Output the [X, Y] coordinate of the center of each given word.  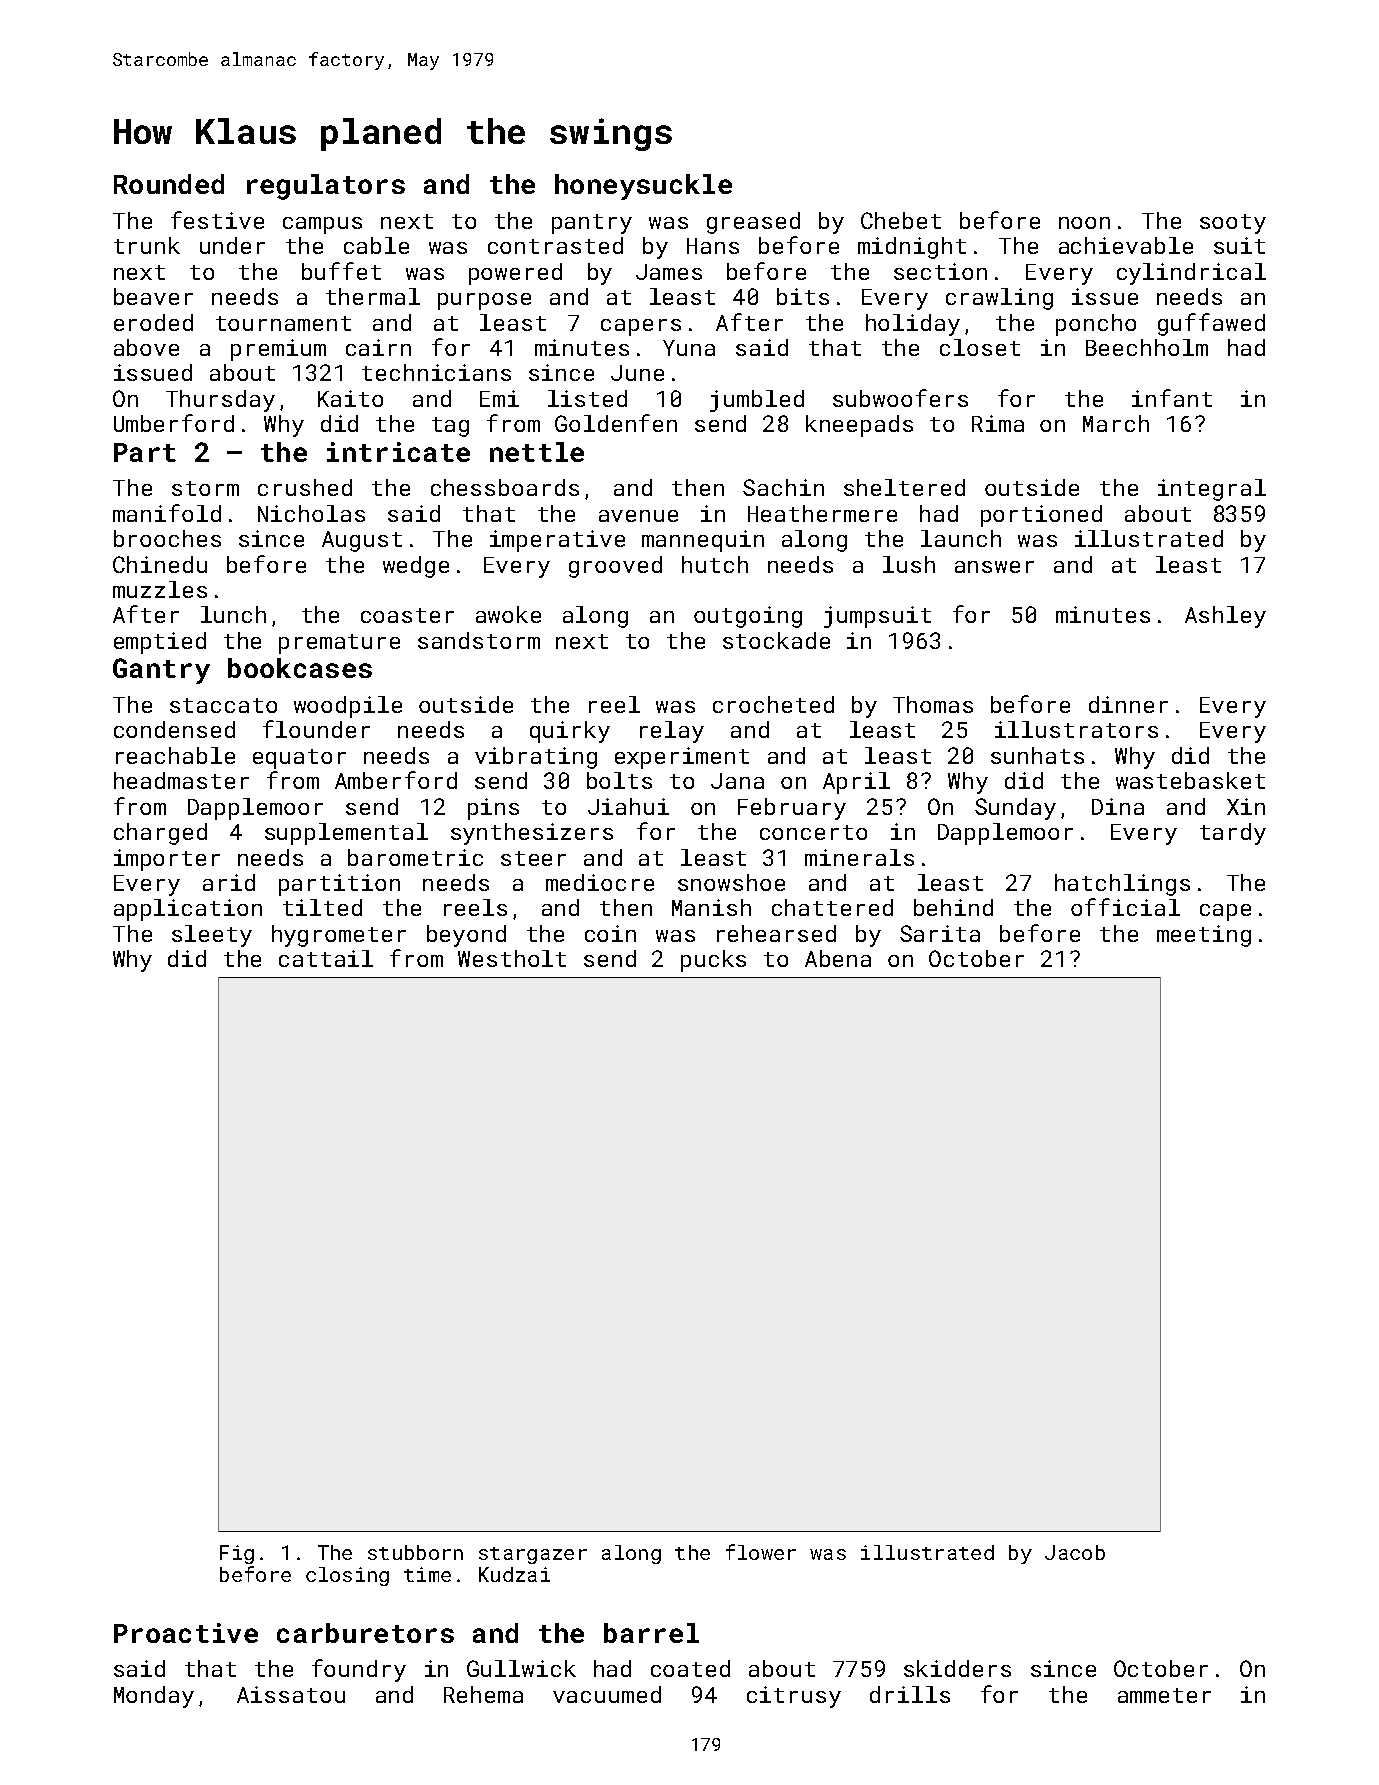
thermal [373, 296]
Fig [237, 1554]
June [637, 373]
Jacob [1075, 1552]
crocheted [773, 704]
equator [299, 759]
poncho [1096, 325]
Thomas [933, 704]
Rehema [483, 1694]
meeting [1204, 936]
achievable [1126, 245]
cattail [326, 958]
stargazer [533, 1555]
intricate [398, 452]
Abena [838, 958]
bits [803, 296]
